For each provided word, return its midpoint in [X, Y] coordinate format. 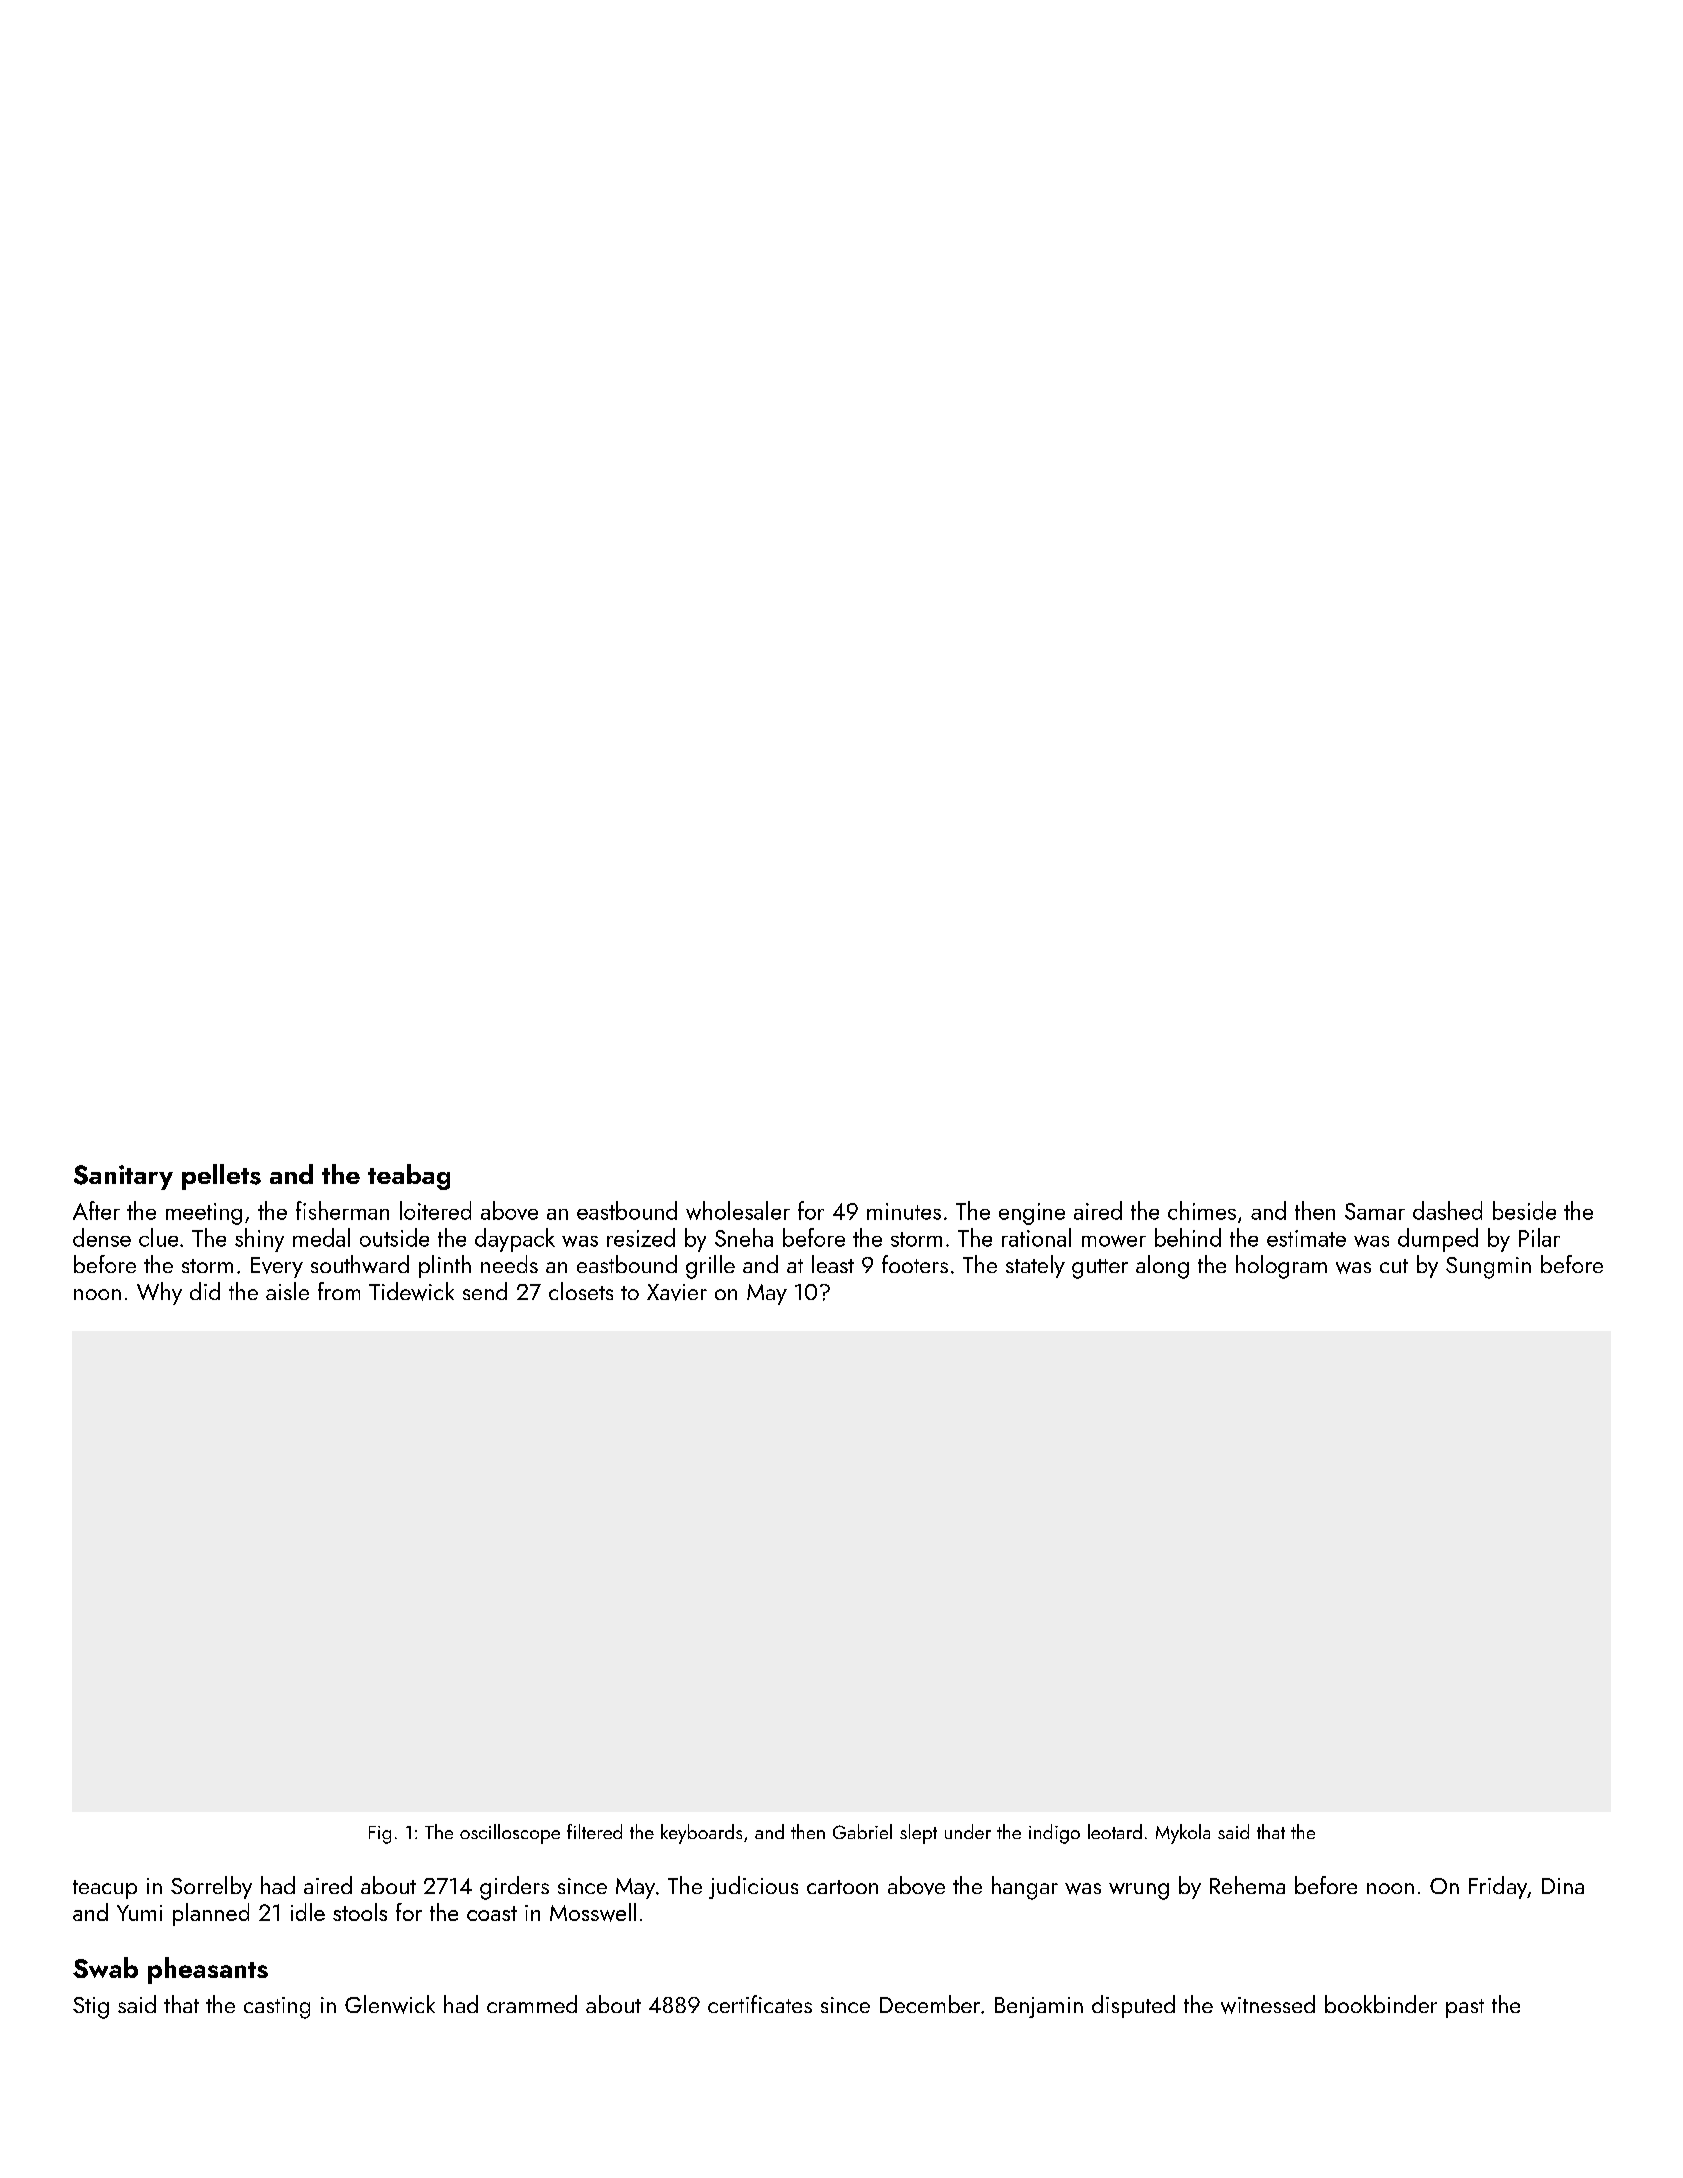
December [930, 2004]
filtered [594, 1831]
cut [1394, 1266]
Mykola [1183, 1834]
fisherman [342, 1210]
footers [915, 1264]
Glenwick [390, 2004]
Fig [380, 1835]
